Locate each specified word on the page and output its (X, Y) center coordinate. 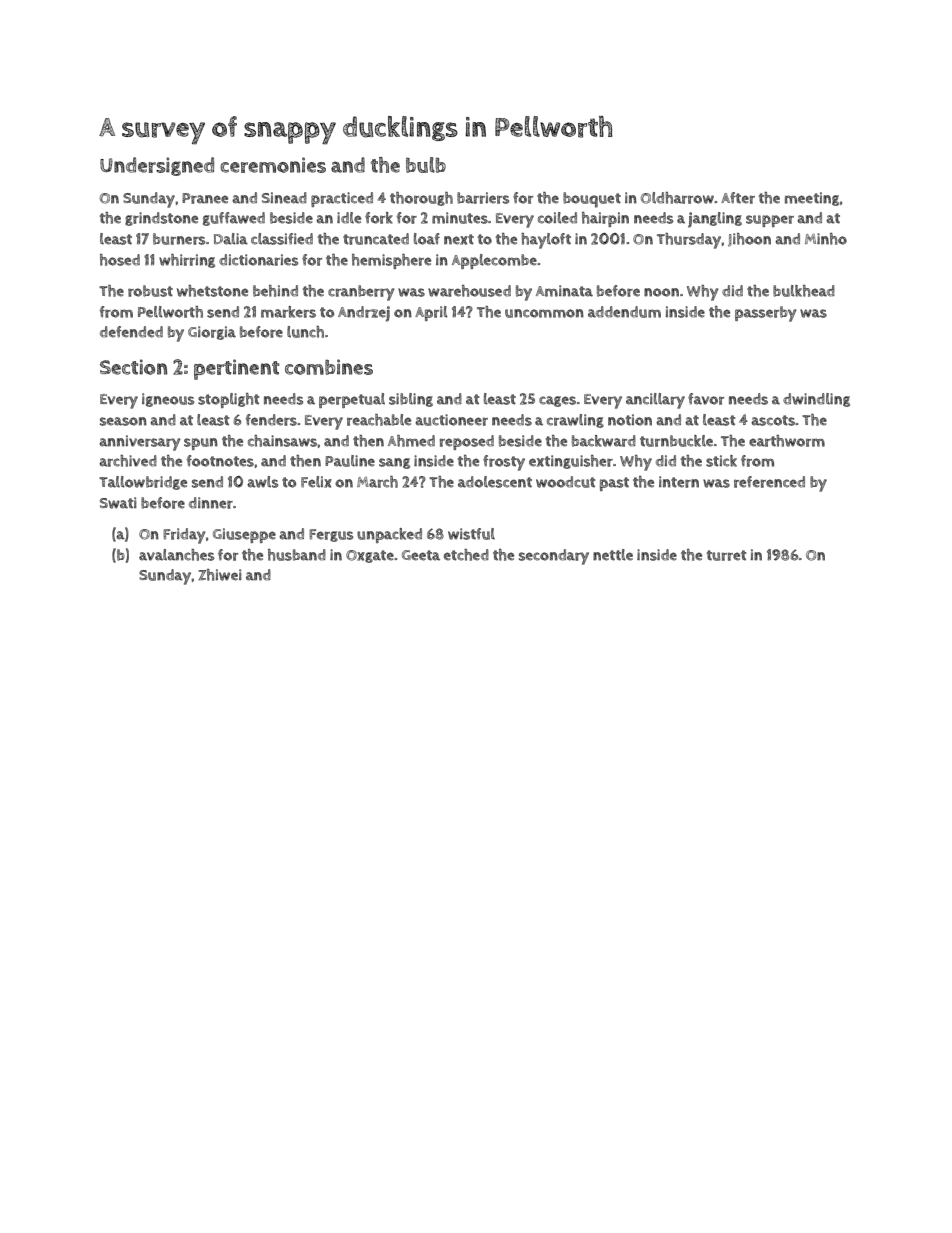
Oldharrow (677, 198)
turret (726, 555)
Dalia (231, 239)
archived (128, 461)
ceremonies (273, 165)
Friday (184, 536)
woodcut (565, 482)
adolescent (495, 482)
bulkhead (804, 291)
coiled (557, 218)
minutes (460, 218)
